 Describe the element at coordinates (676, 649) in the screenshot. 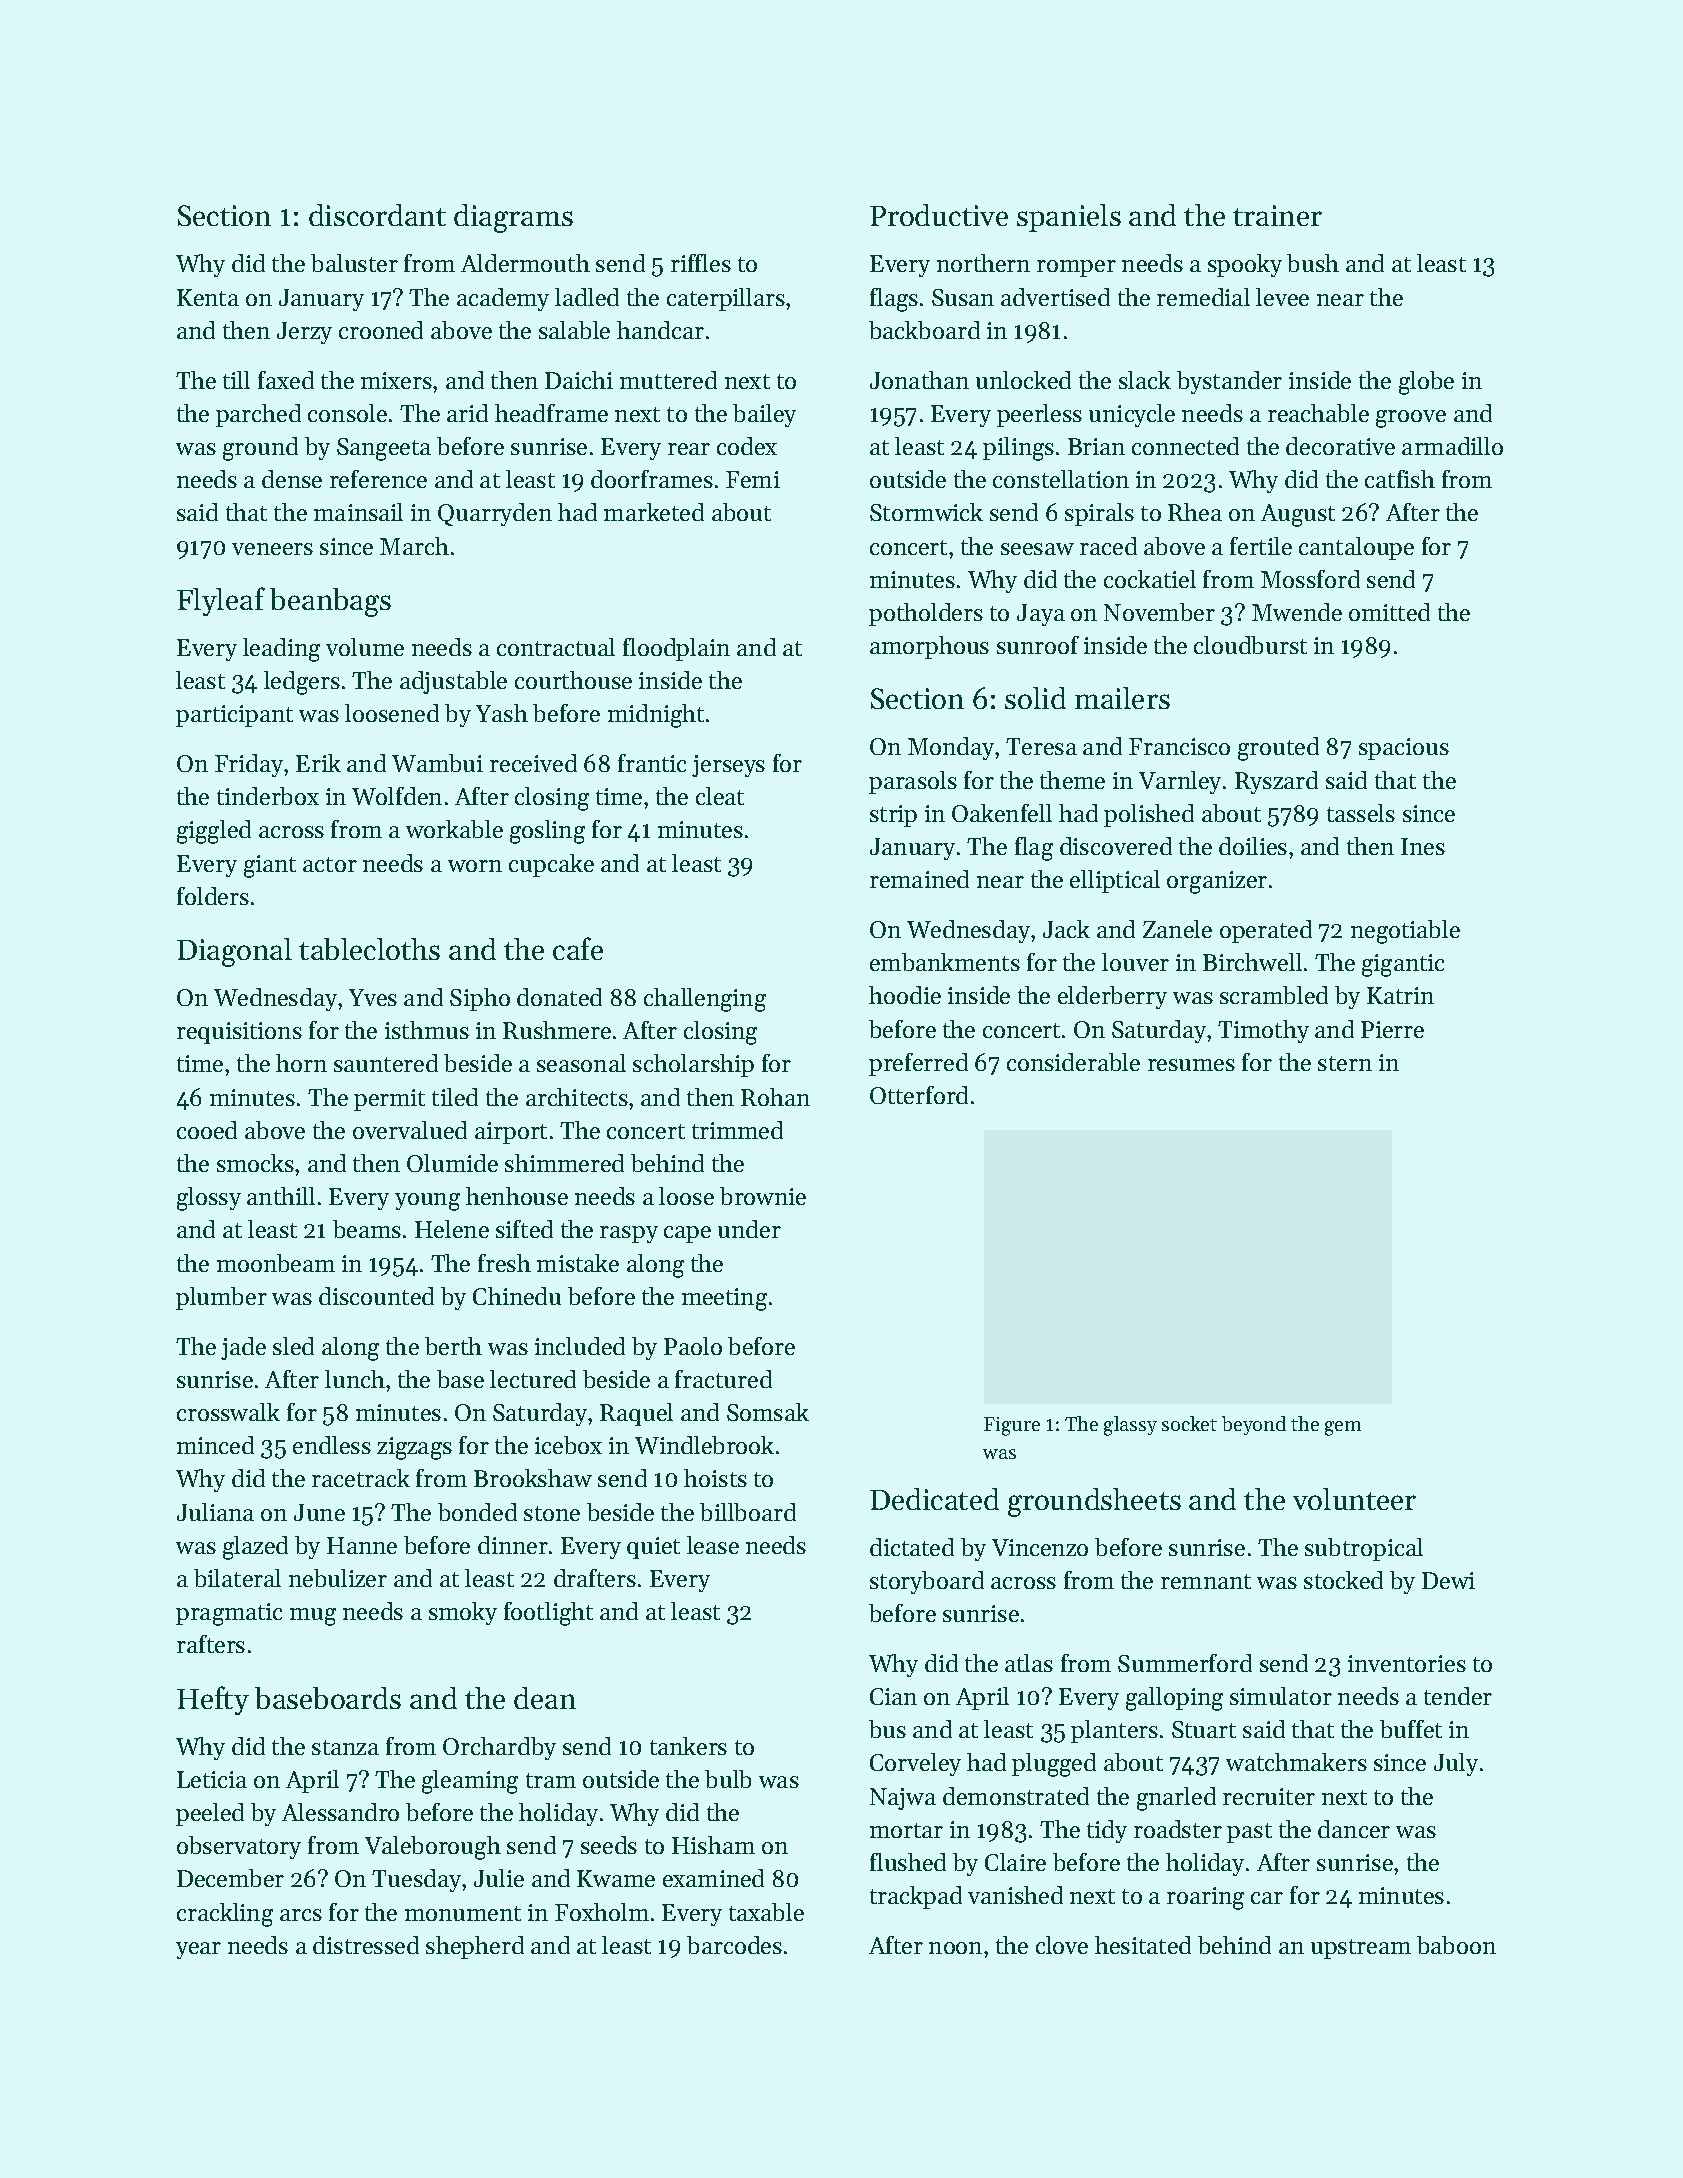

I see `floodplain` at that location.
